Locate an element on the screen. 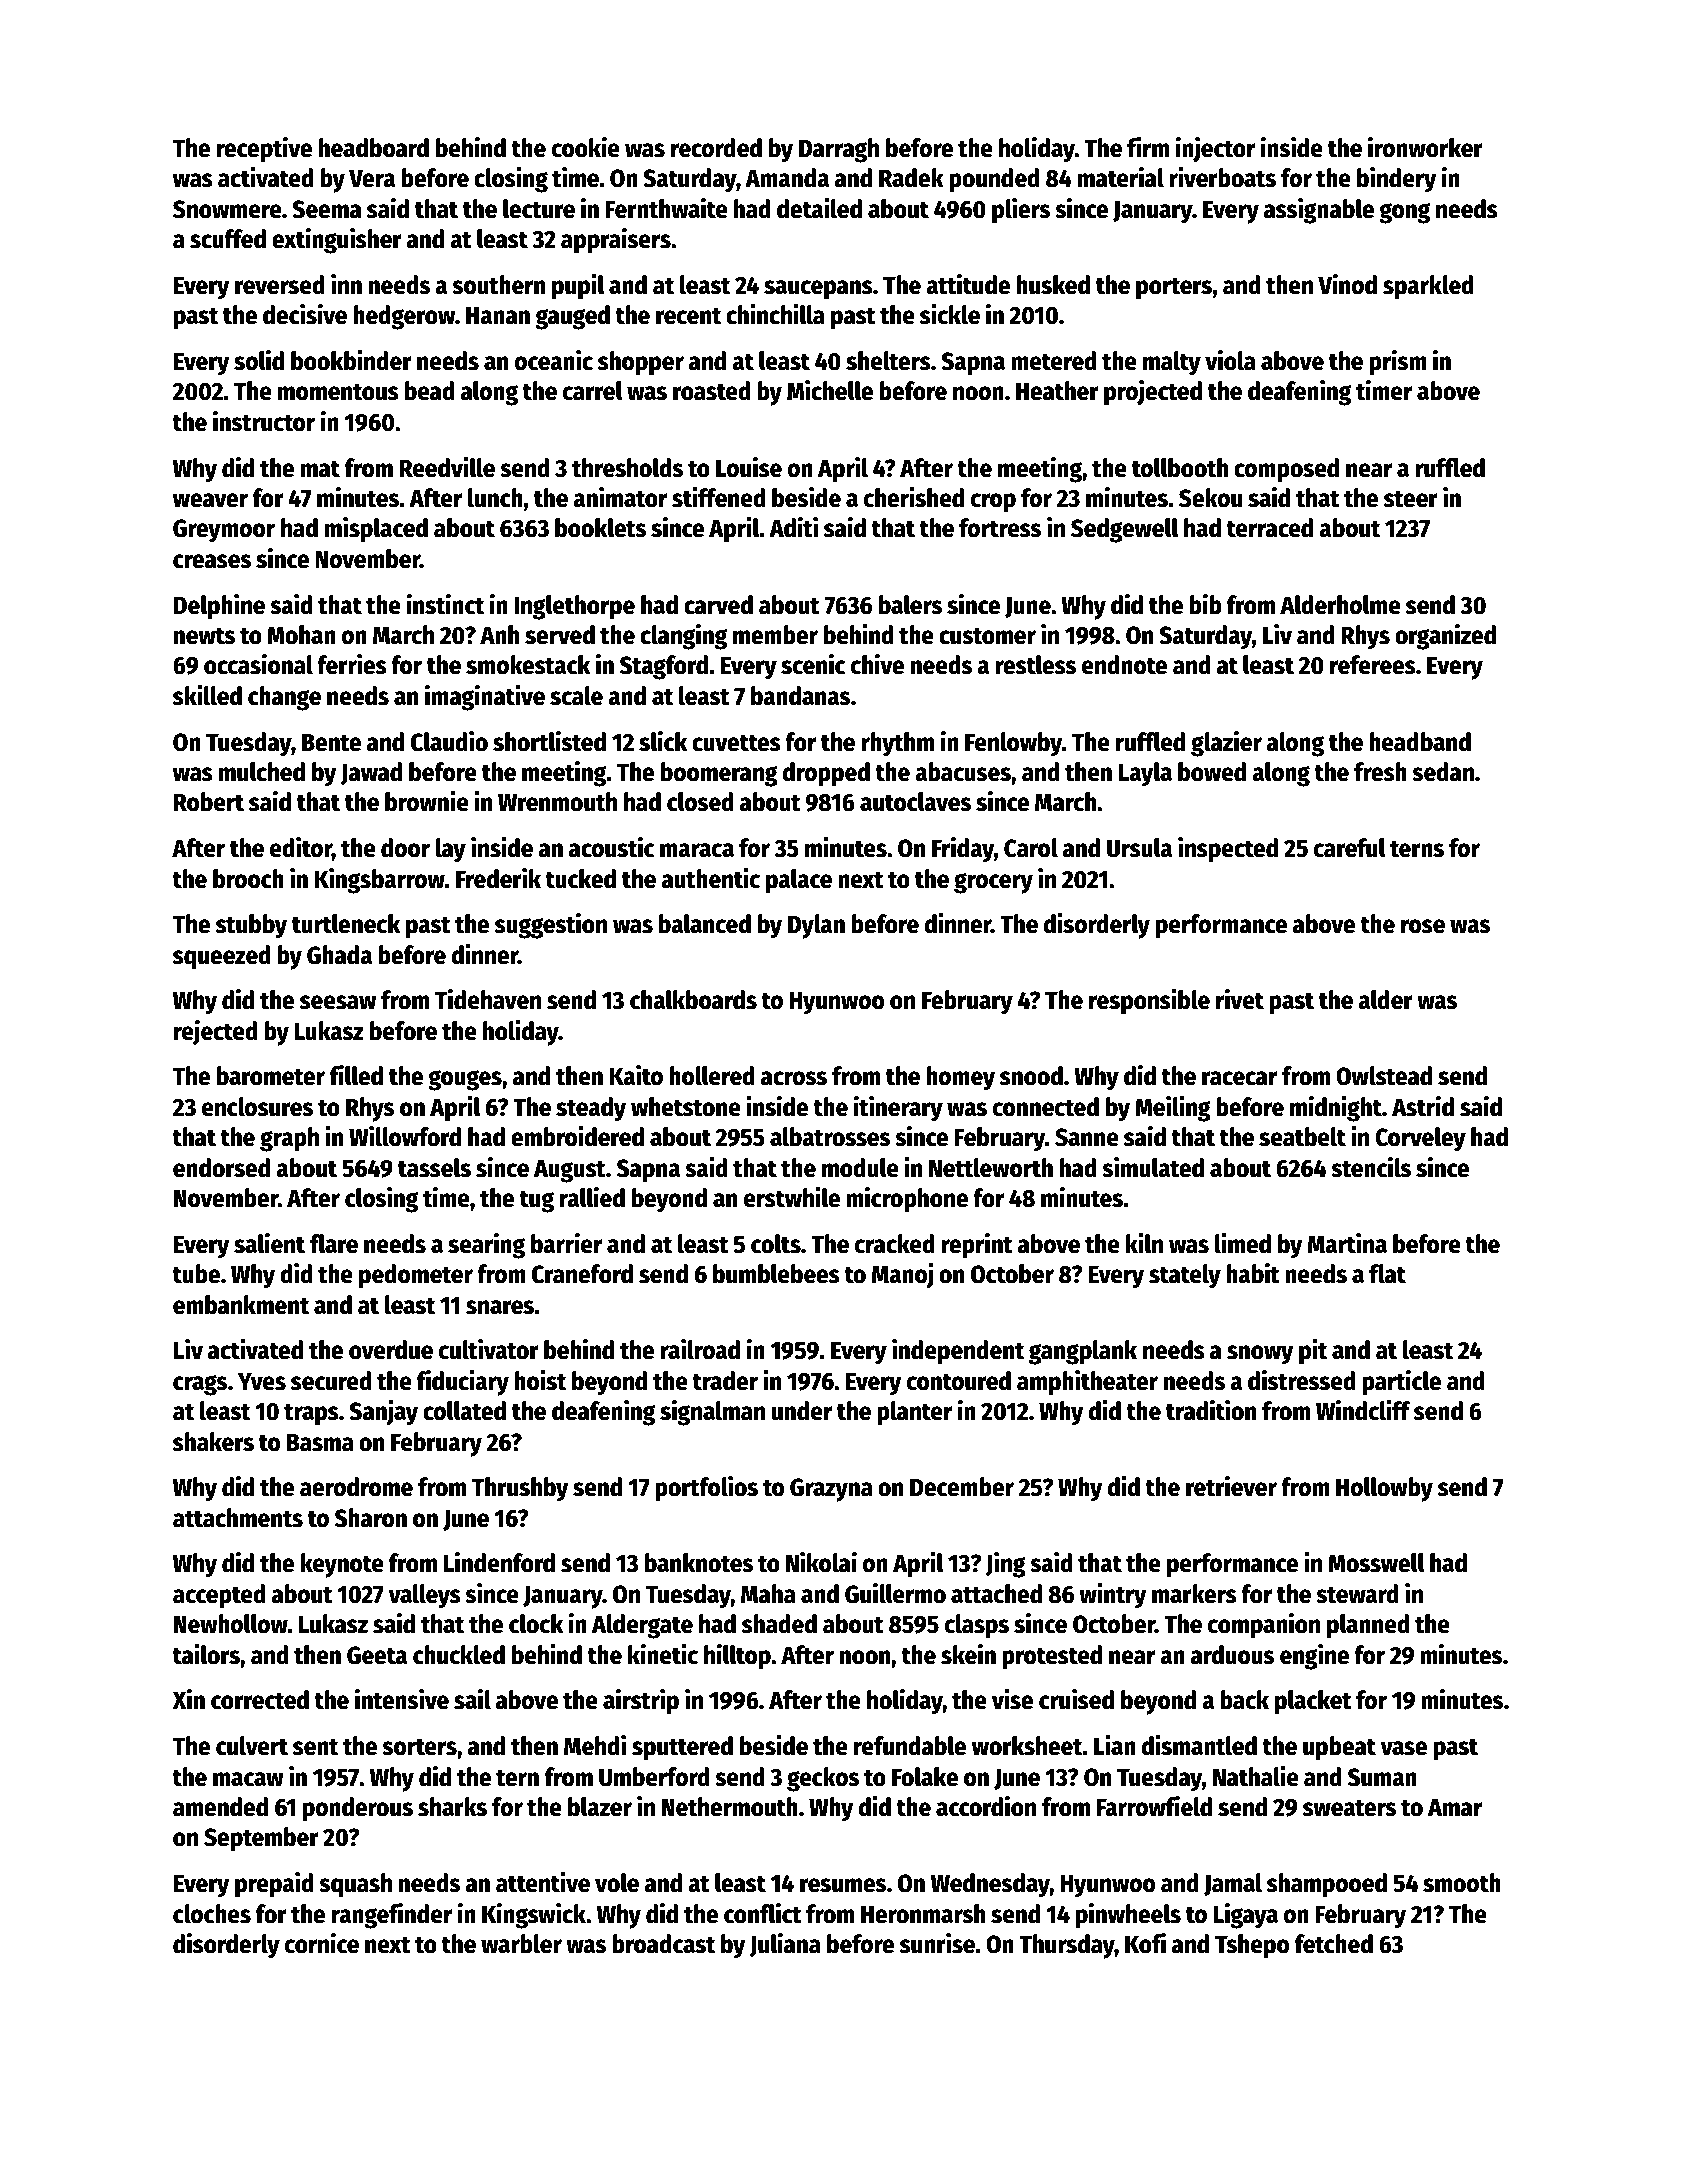 The image size is (1683, 2178). independent is located at coordinates (958, 1352).
